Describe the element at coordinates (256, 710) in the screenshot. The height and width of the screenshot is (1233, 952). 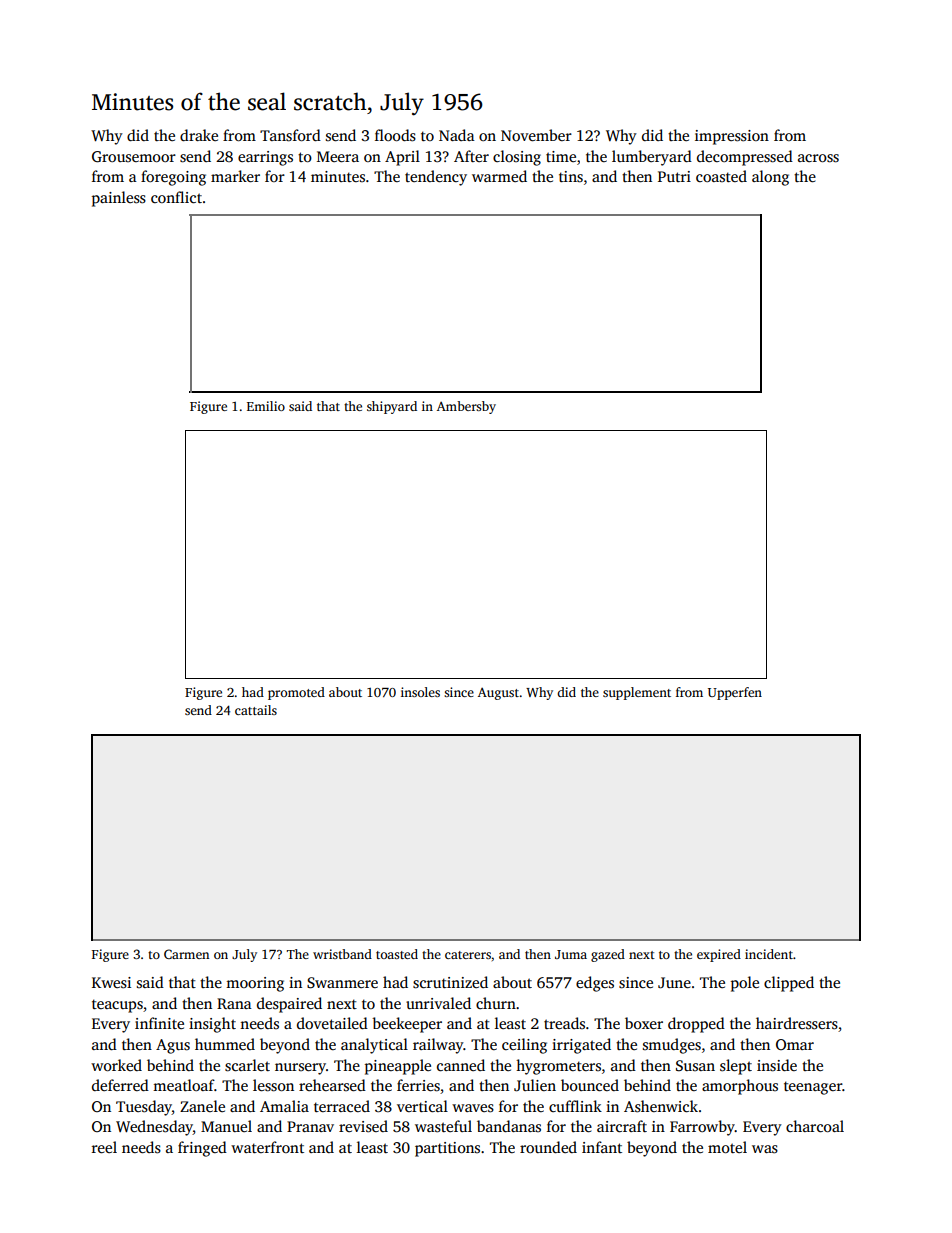
I see `cattails` at that location.
